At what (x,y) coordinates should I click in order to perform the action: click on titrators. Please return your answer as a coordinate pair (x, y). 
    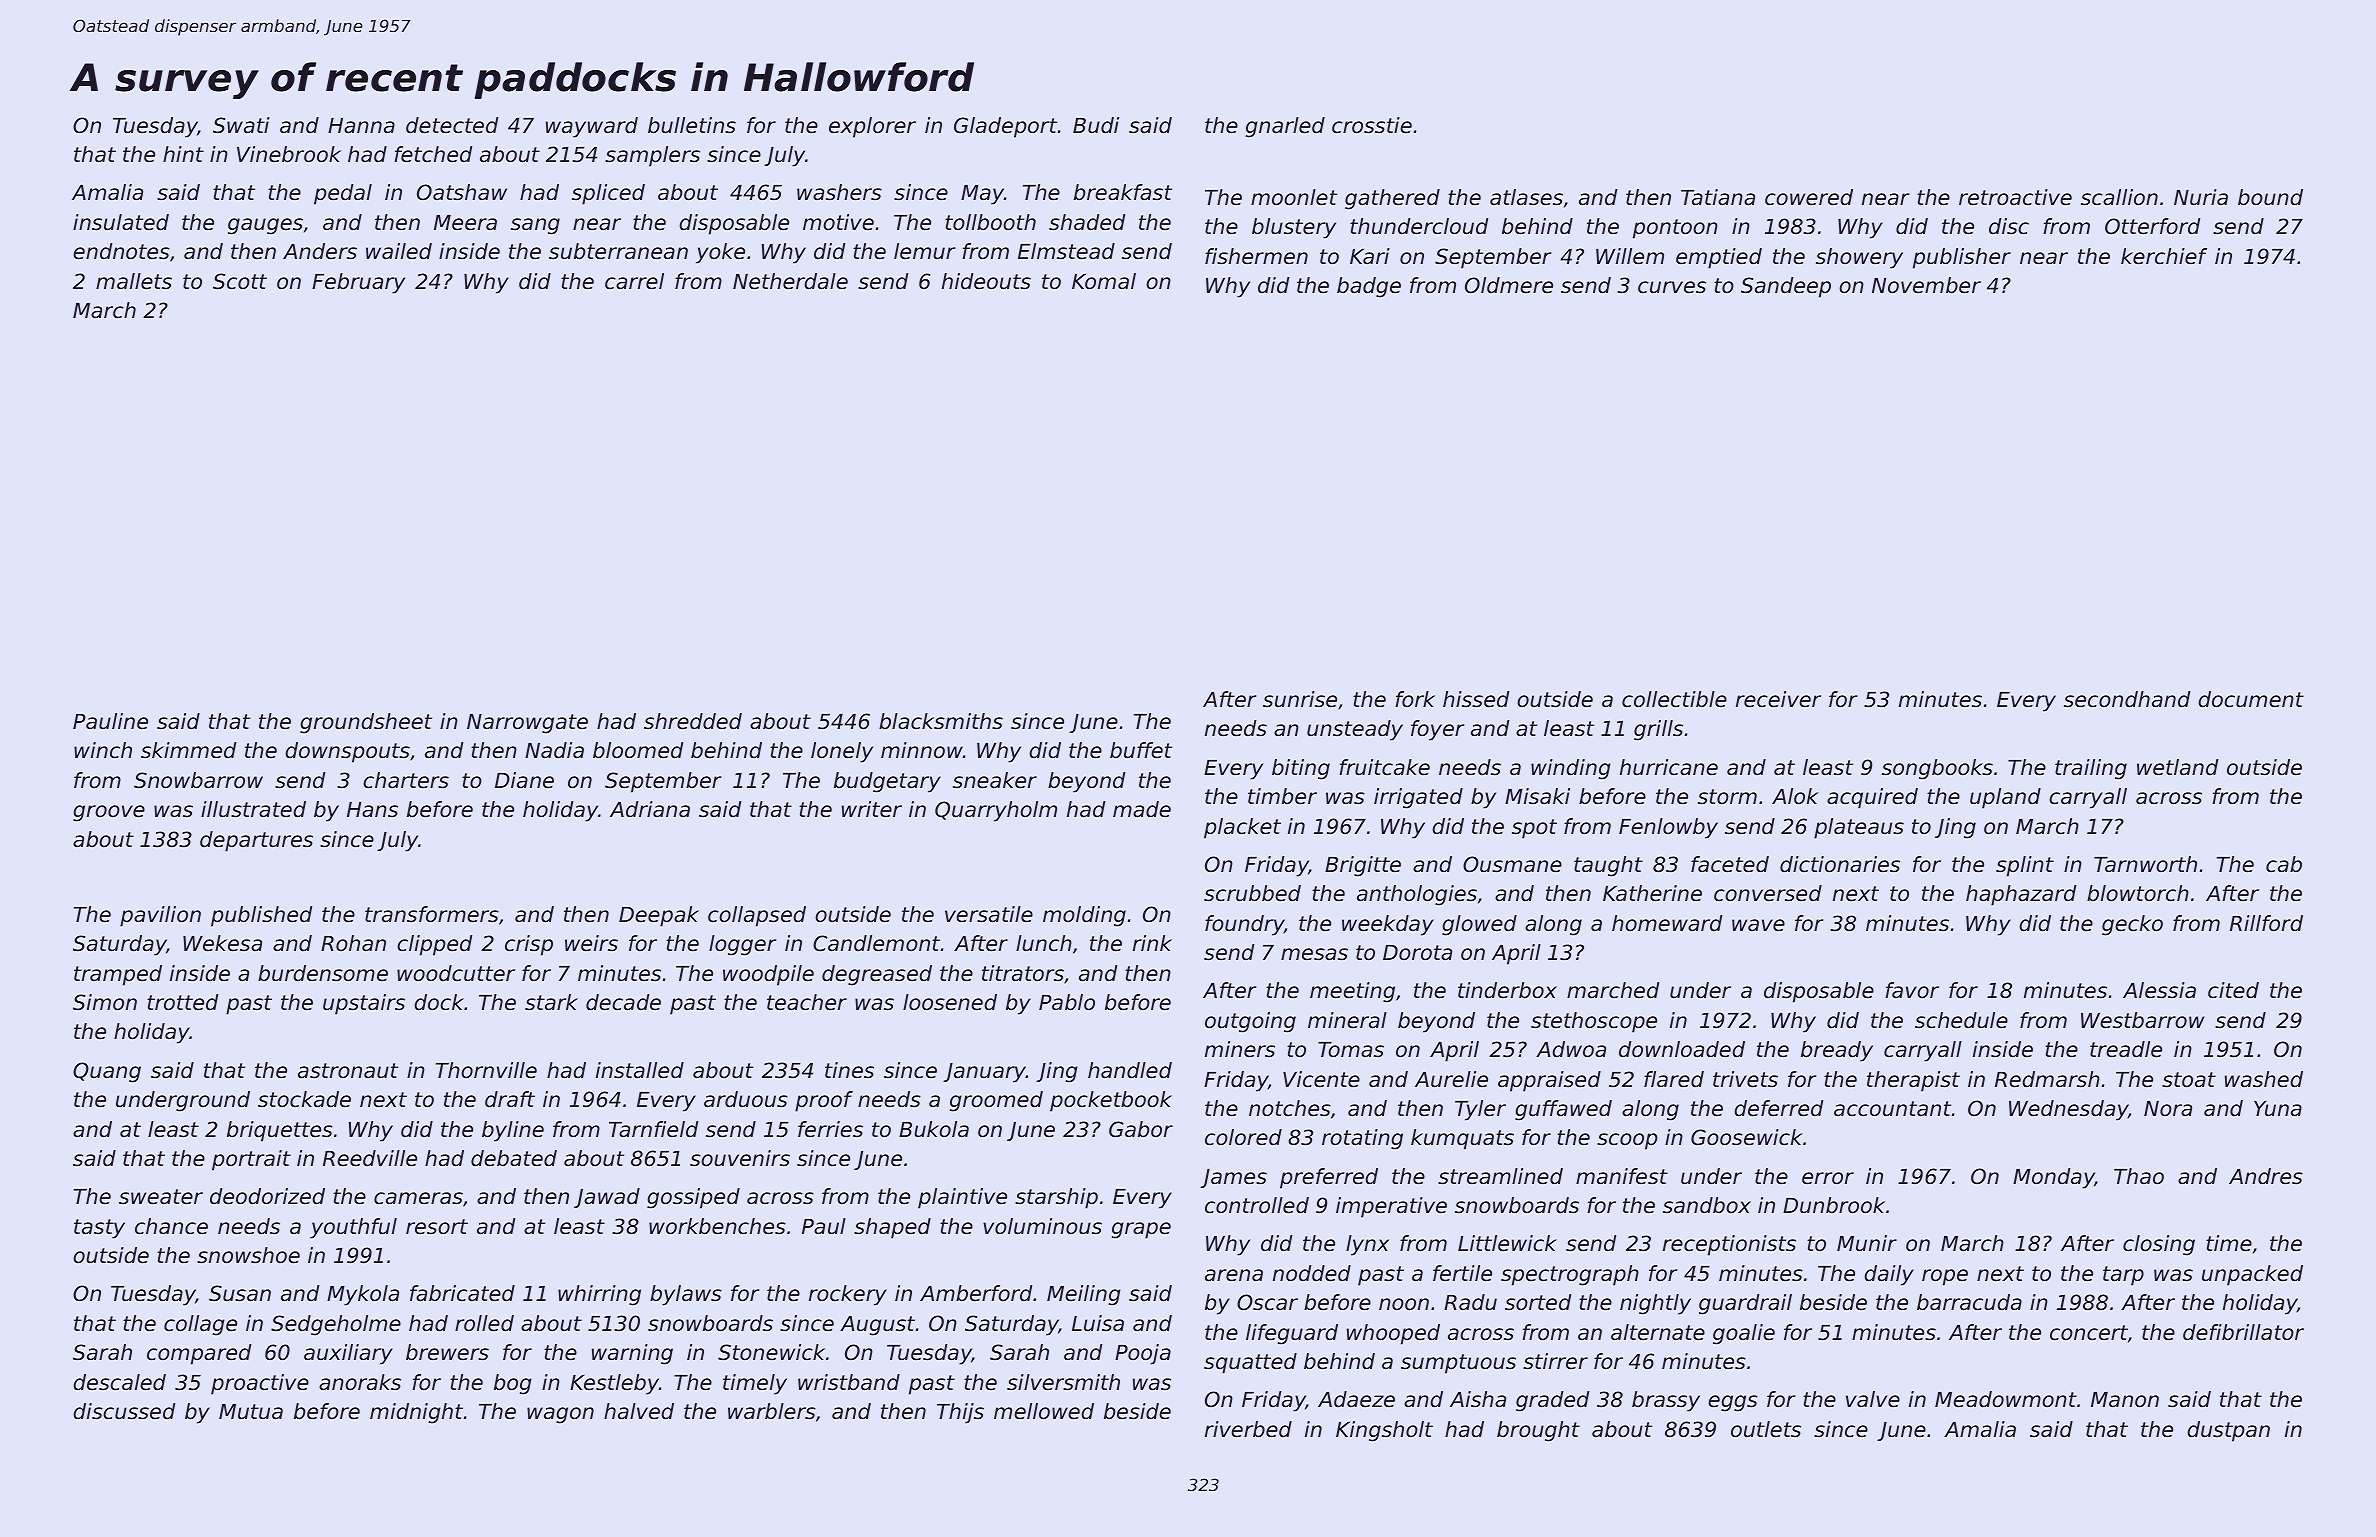
    Looking at the image, I should click on (1023, 973).
